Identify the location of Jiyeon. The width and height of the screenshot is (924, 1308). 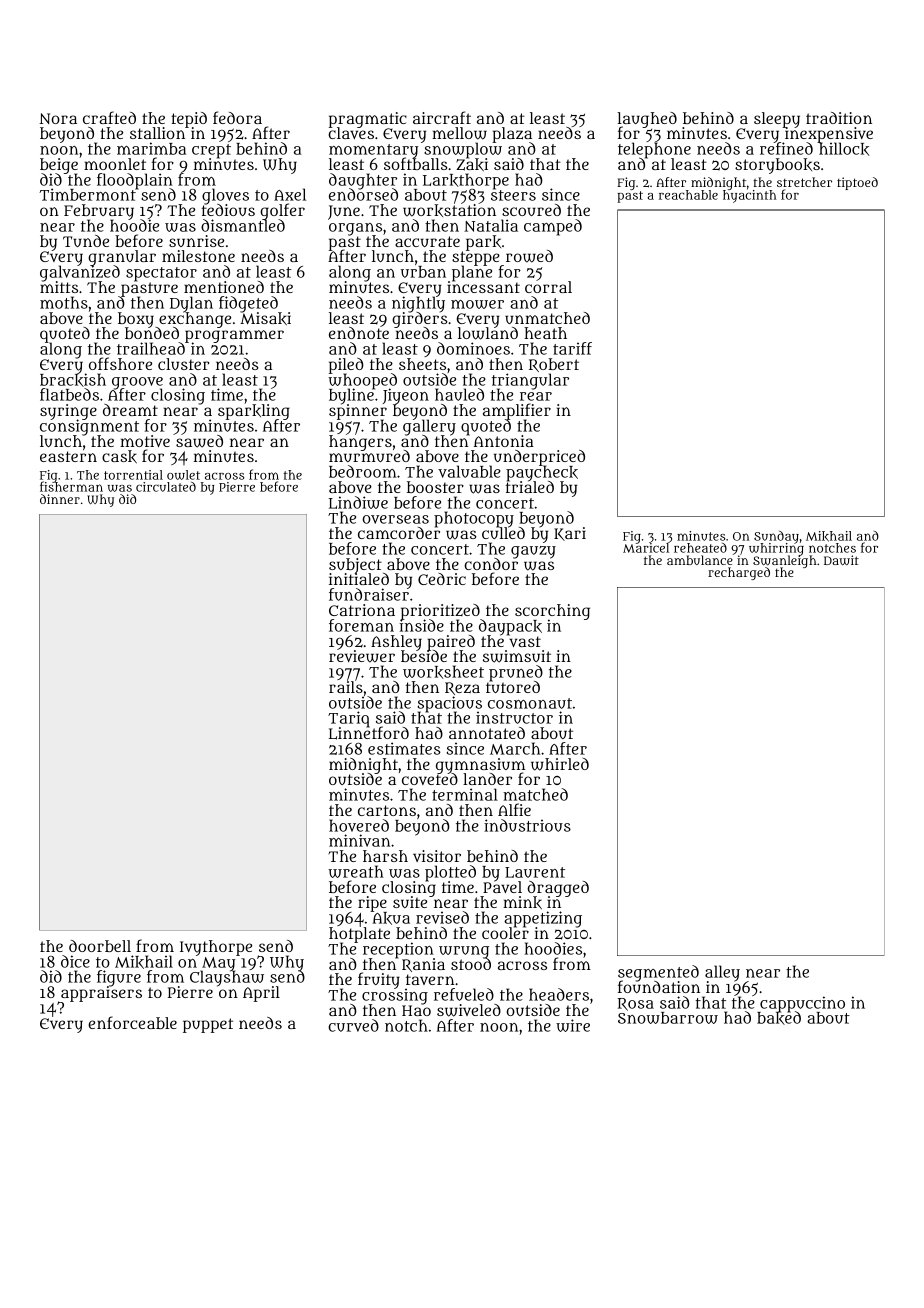
(406, 397).
